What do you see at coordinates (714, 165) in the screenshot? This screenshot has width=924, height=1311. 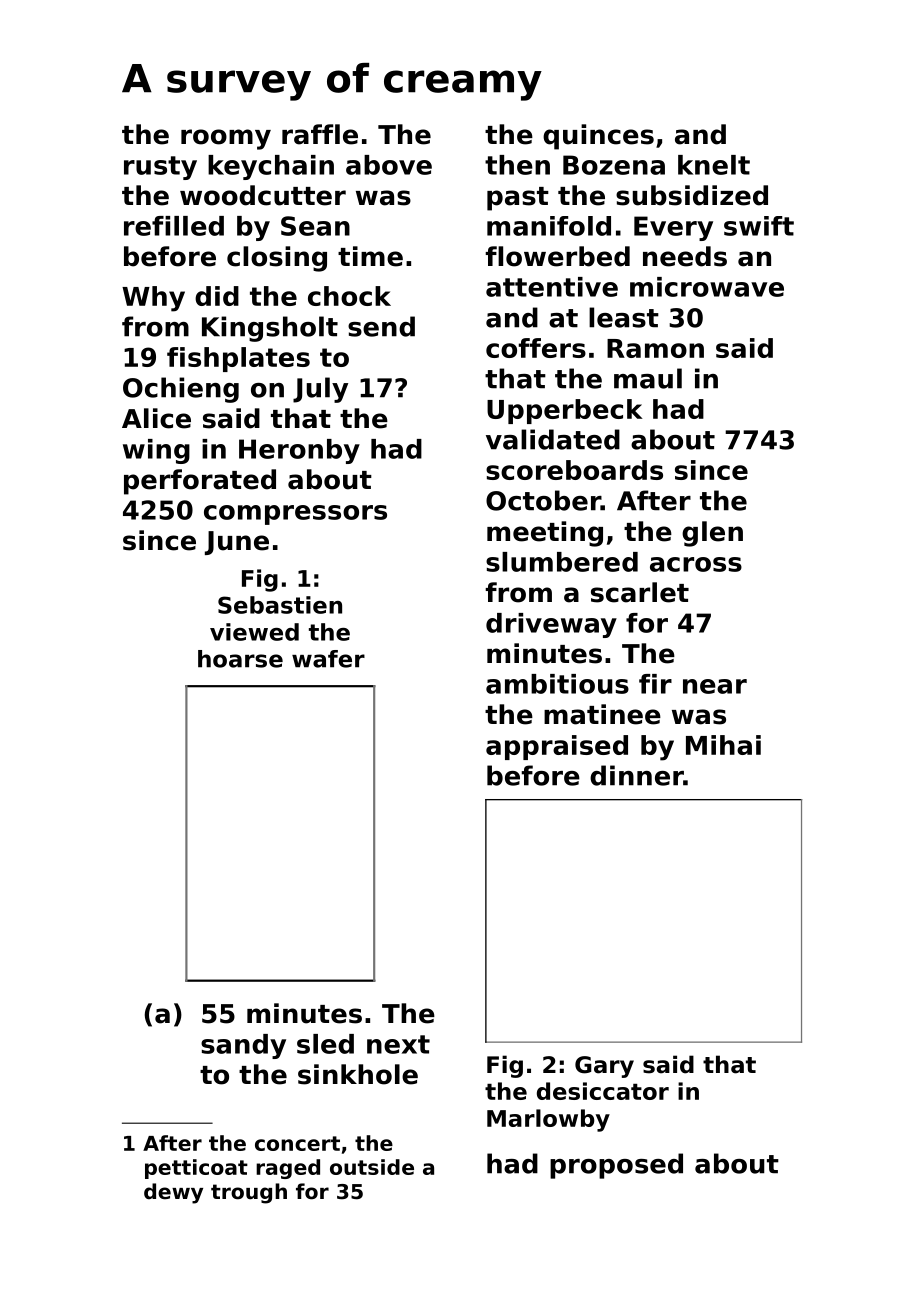 I see `knelt` at bounding box center [714, 165].
